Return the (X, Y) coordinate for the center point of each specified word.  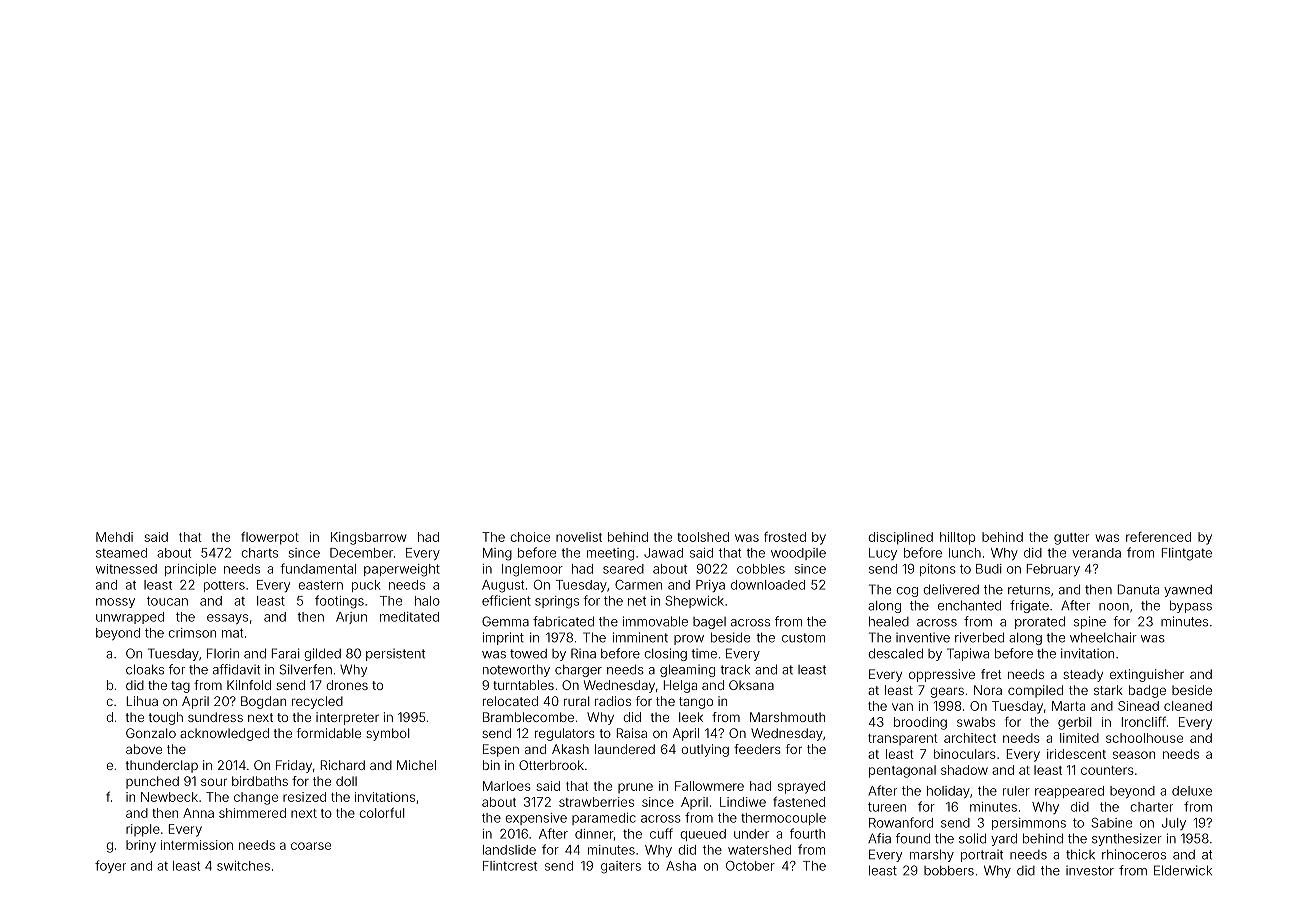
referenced (1158, 537)
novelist (579, 537)
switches (243, 866)
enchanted (969, 605)
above (144, 749)
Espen (501, 750)
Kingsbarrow (368, 538)
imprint (503, 638)
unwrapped (130, 618)
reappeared (1069, 792)
